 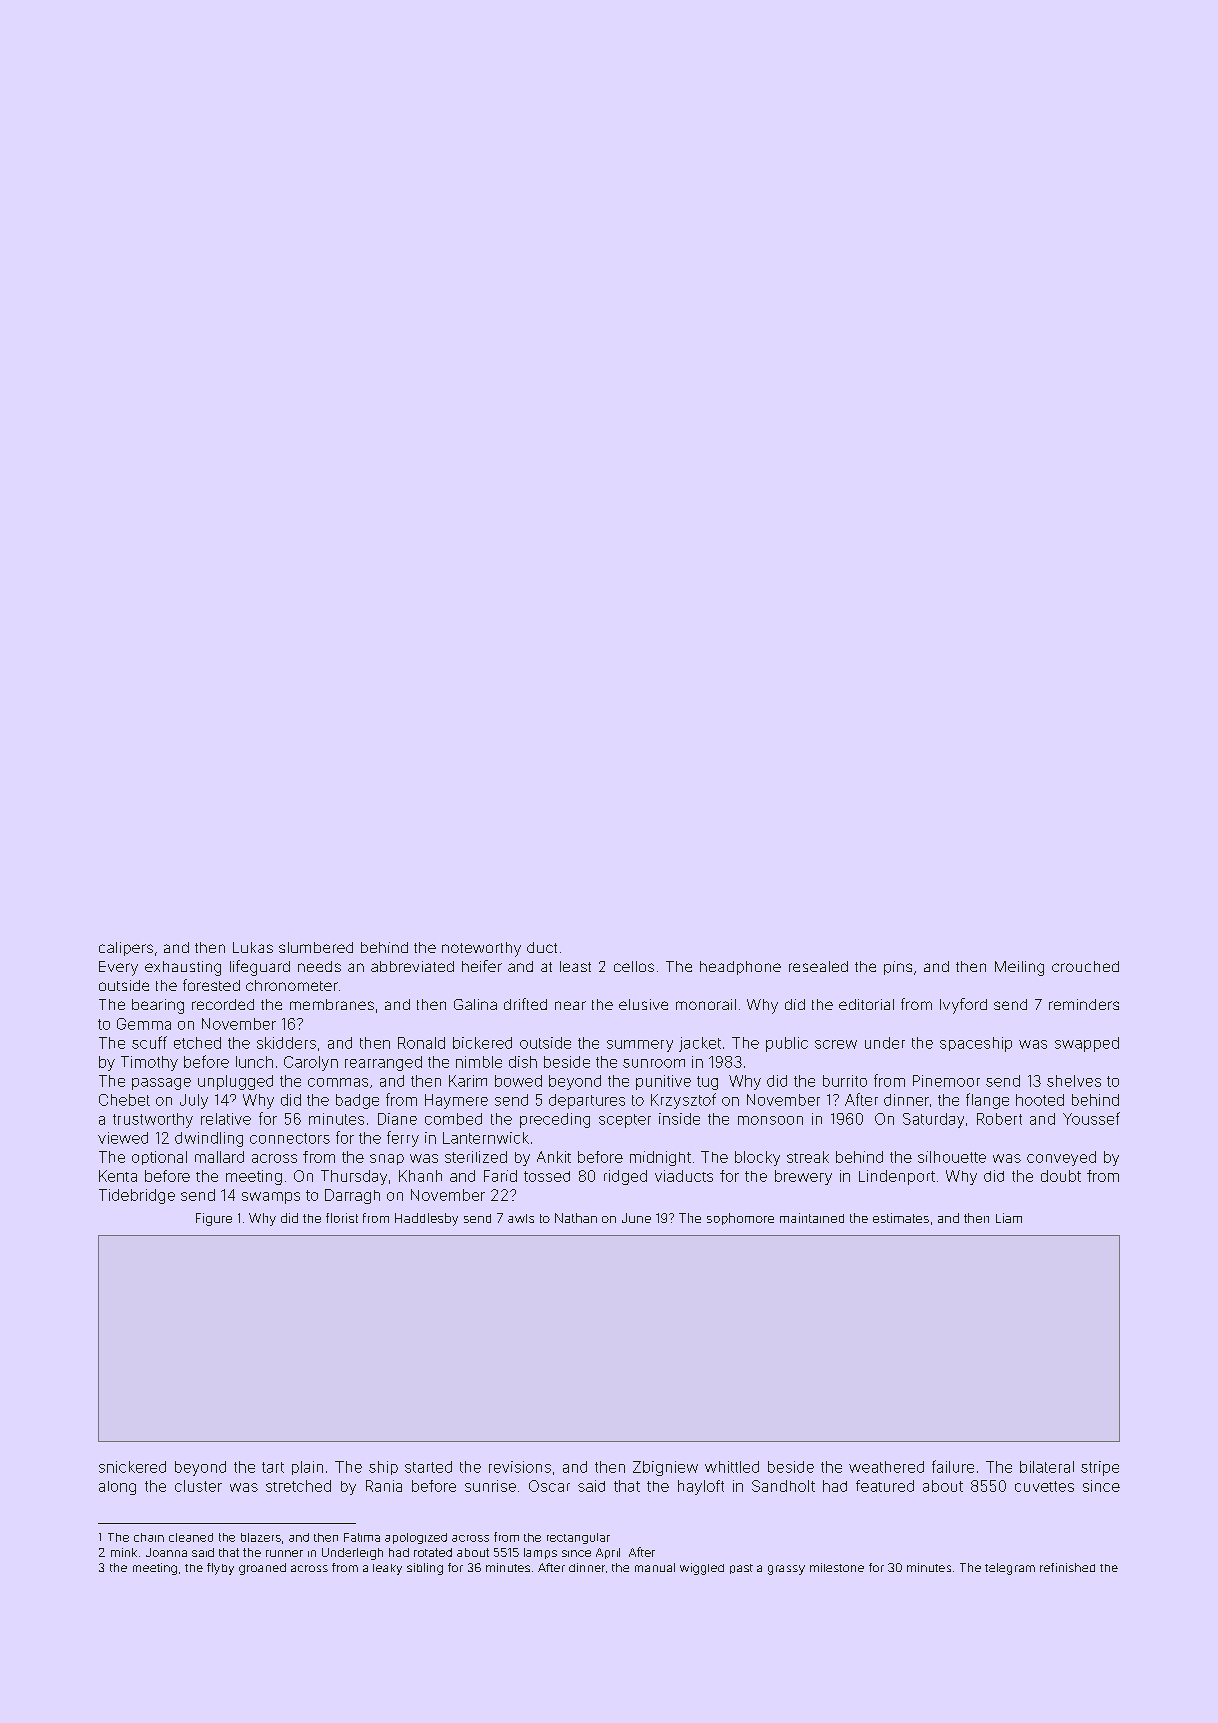 What do you see at coordinates (933, 1120) in the image?
I see `Saturday` at bounding box center [933, 1120].
